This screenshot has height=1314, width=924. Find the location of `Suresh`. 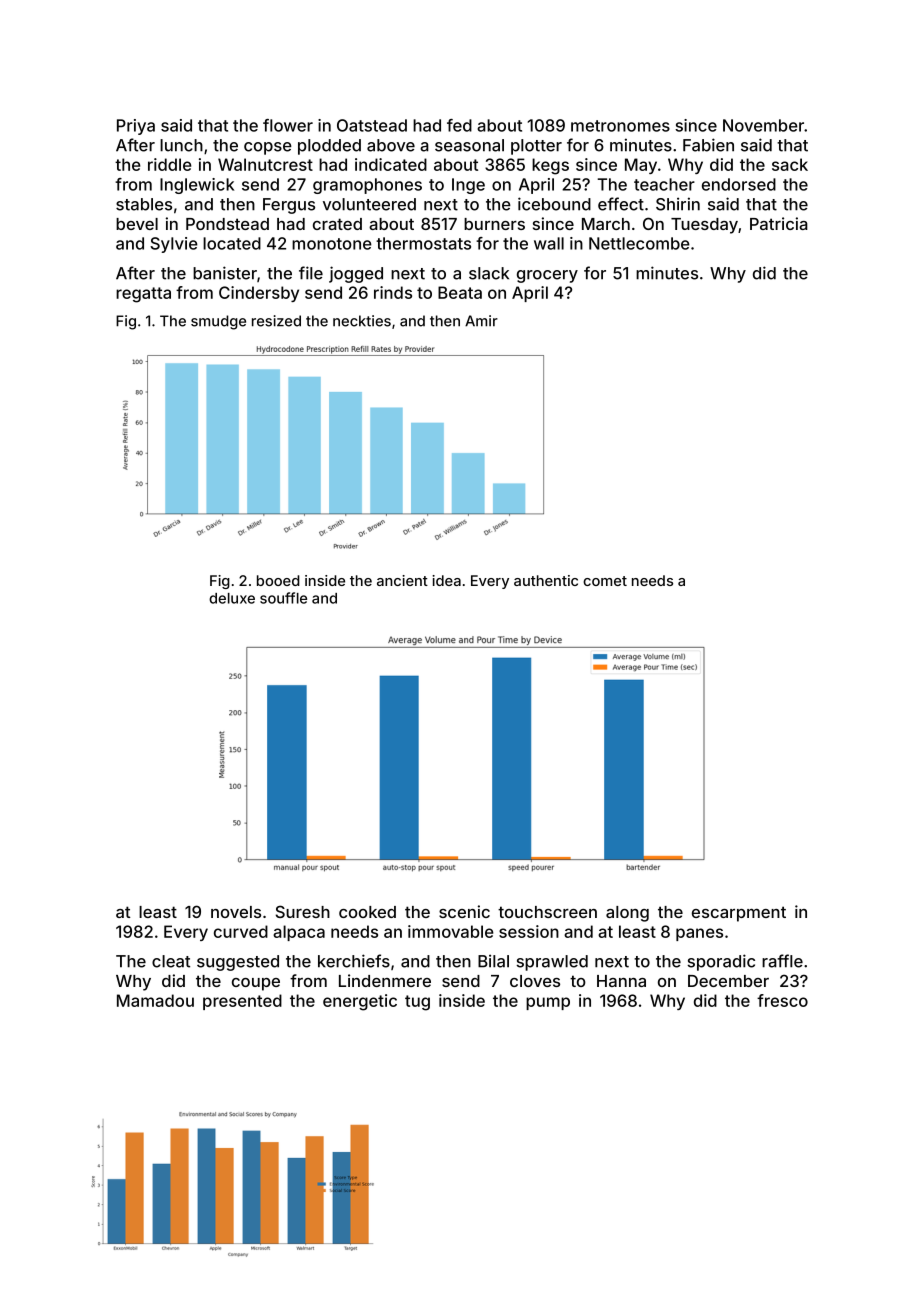

Suresh is located at coordinates (303, 911).
